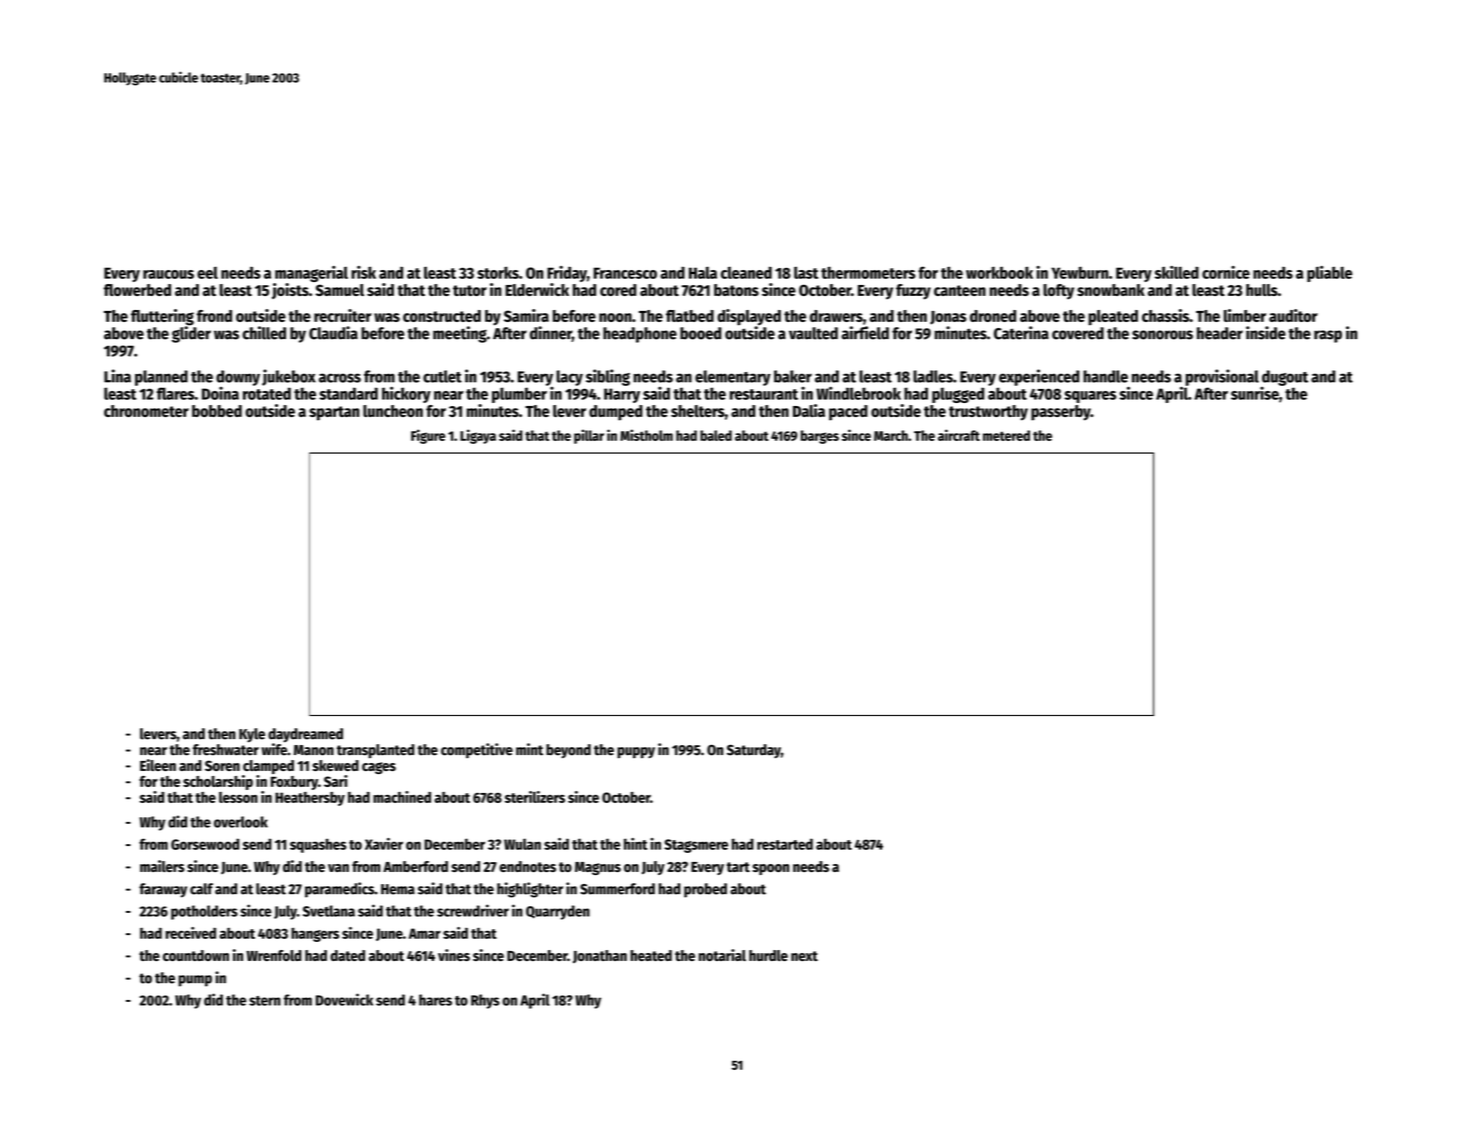  Describe the element at coordinates (771, 869) in the screenshot. I see `spoon` at that location.
